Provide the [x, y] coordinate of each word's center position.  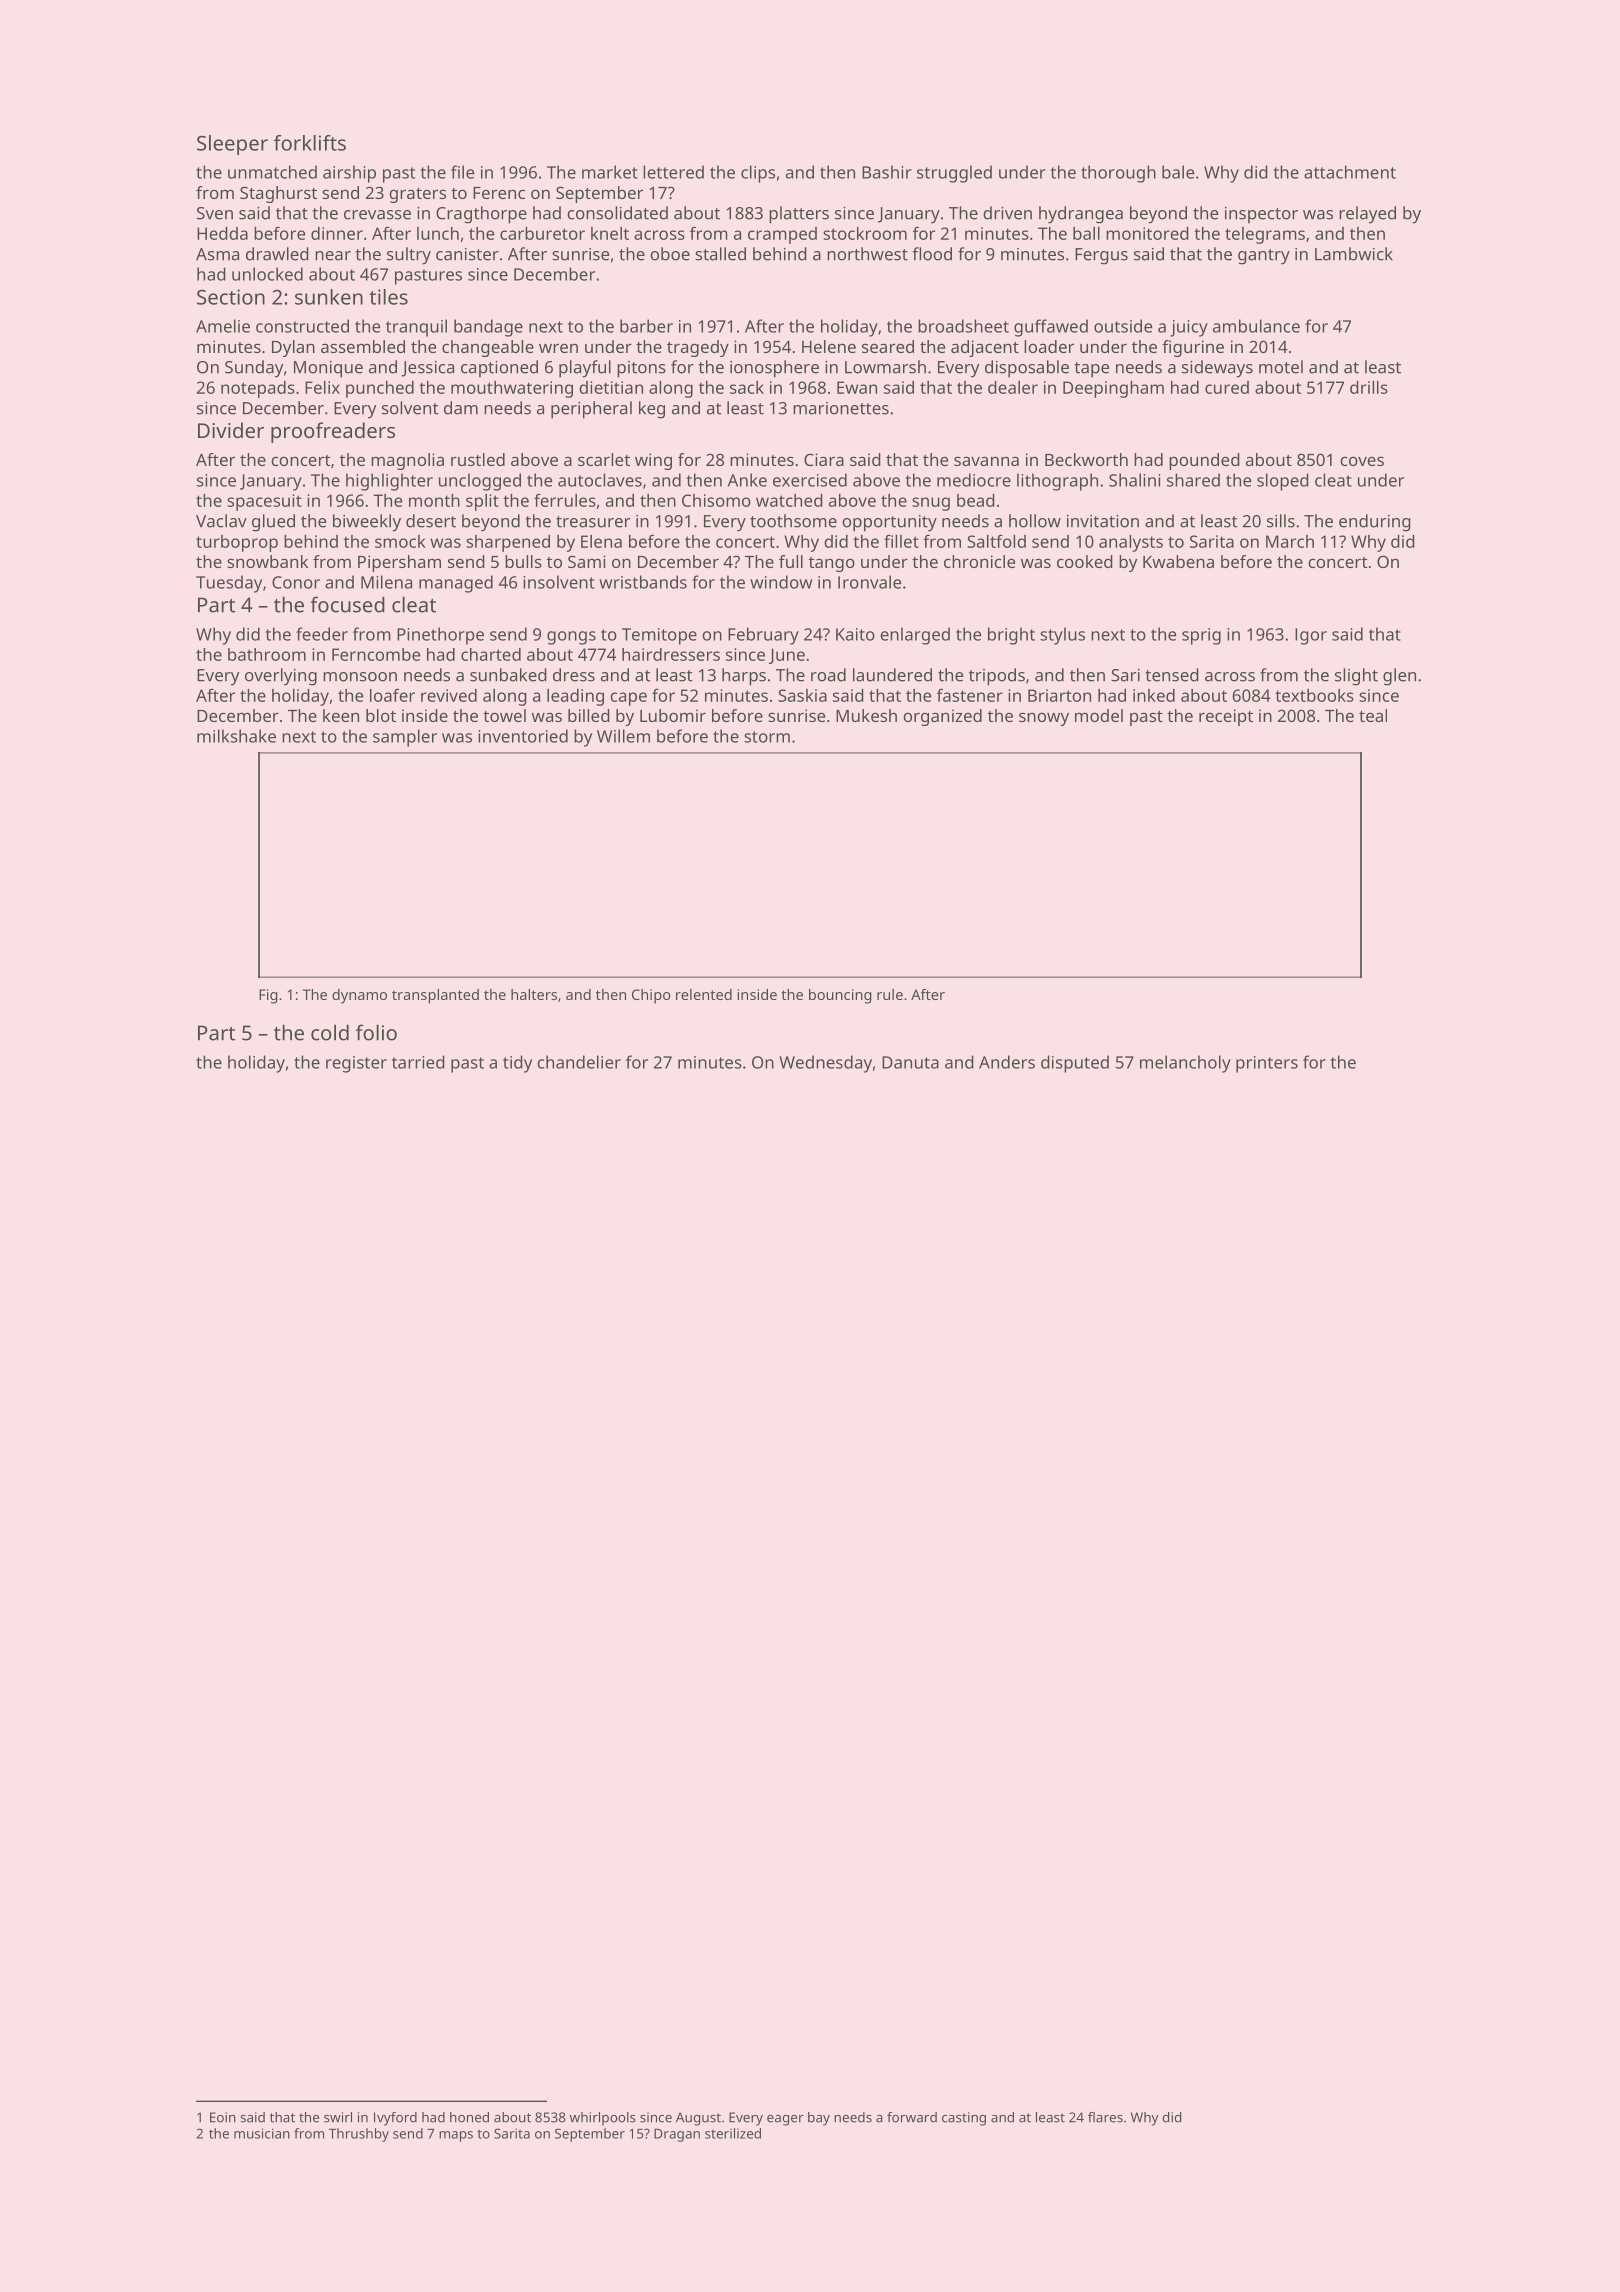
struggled [954, 174]
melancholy [1185, 1064]
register [356, 1064]
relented [704, 994]
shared [1193, 480]
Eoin [223, 2117]
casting [964, 2119]
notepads [258, 389]
